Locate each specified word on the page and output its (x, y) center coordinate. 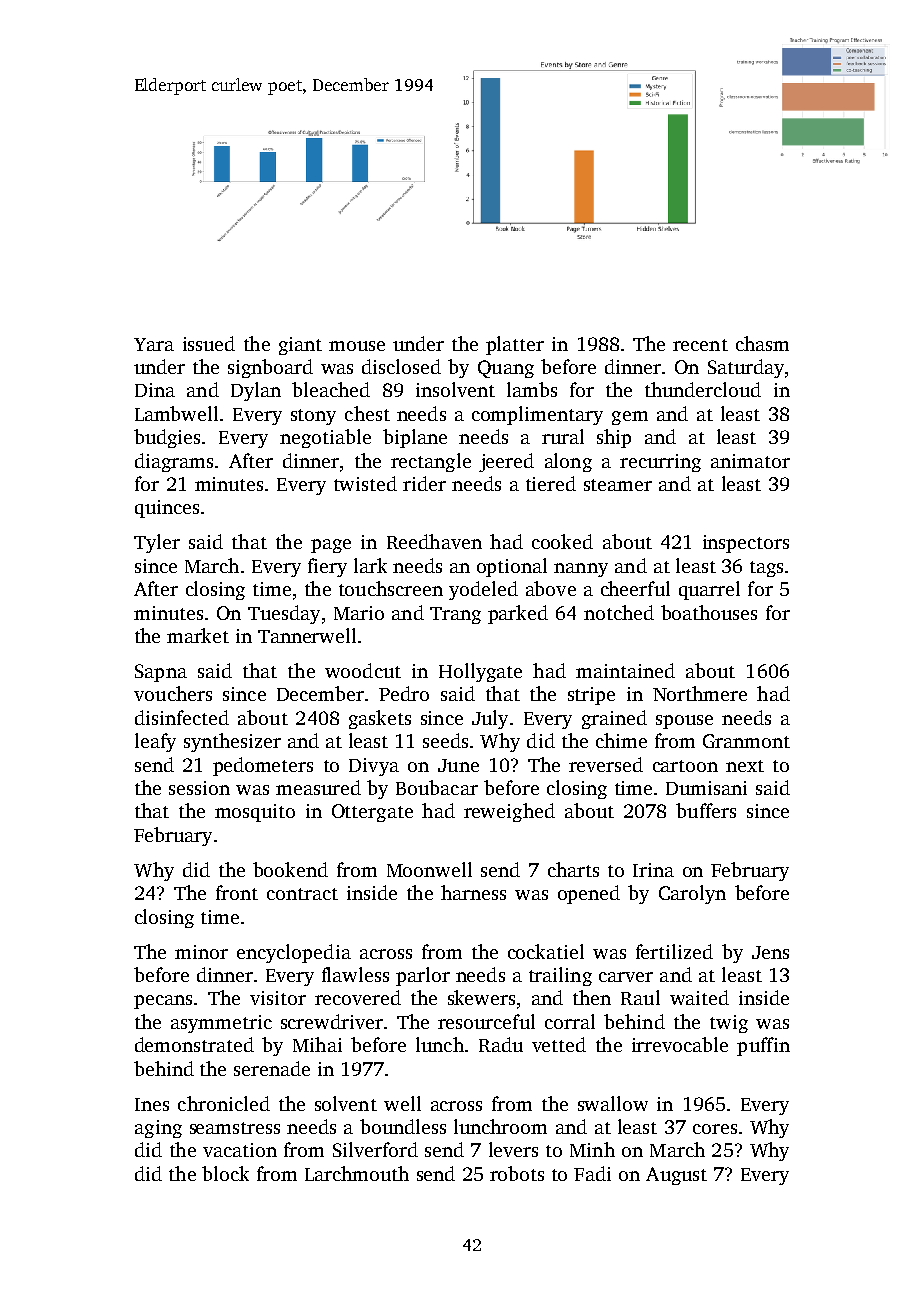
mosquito (255, 813)
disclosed (401, 366)
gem (630, 418)
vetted (559, 1044)
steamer (618, 485)
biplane (415, 438)
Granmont (746, 741)
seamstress (235, 1128)
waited (699, 997)
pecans (163, 1002)
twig (729, 1024)
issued (209, 343)
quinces (167, 509)
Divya (374, 767)
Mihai (317, 1044)
